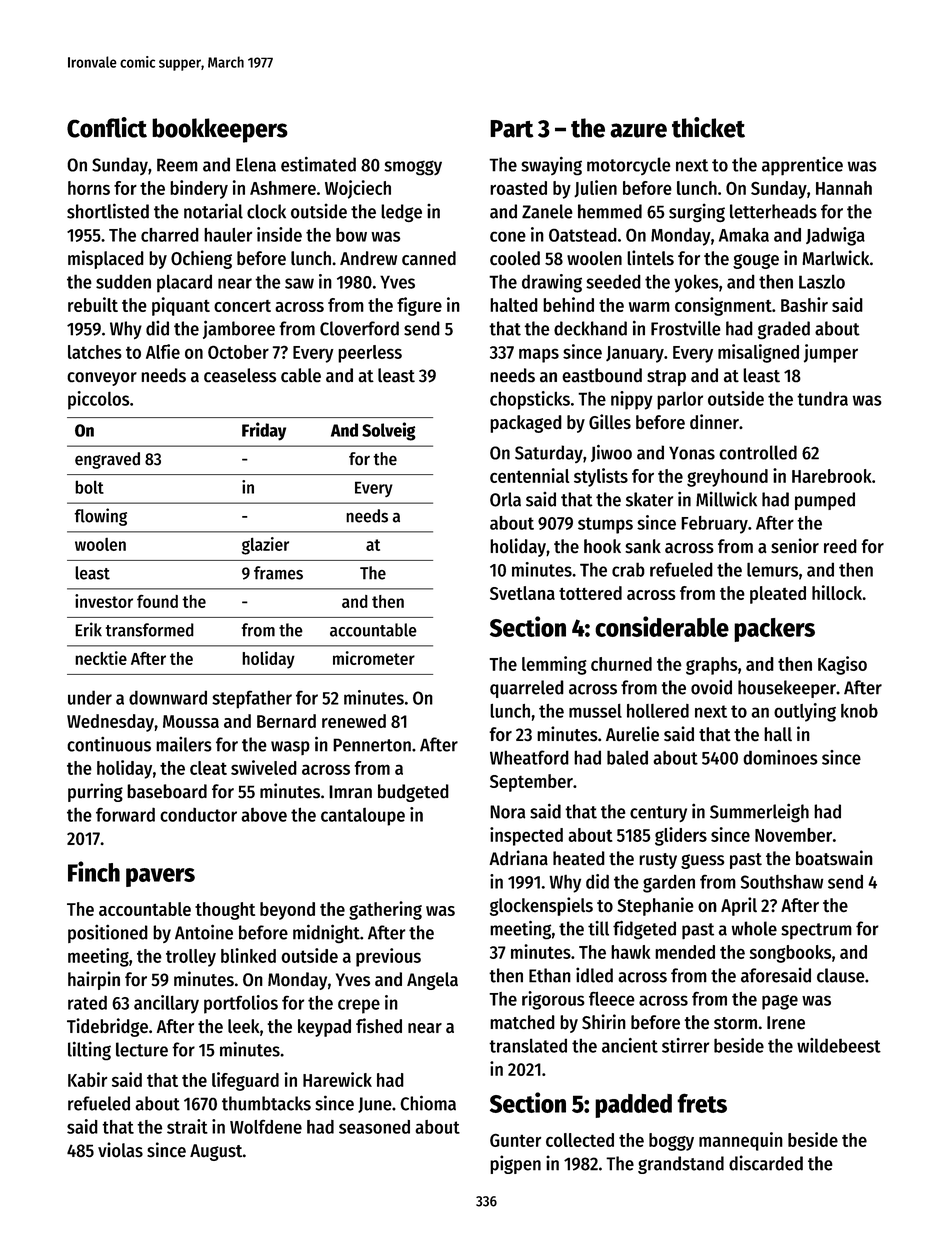  What do you see at coordinates (822, 281) in the screenshot?
I see `Laszlo` at bounding box center [822, 281].
